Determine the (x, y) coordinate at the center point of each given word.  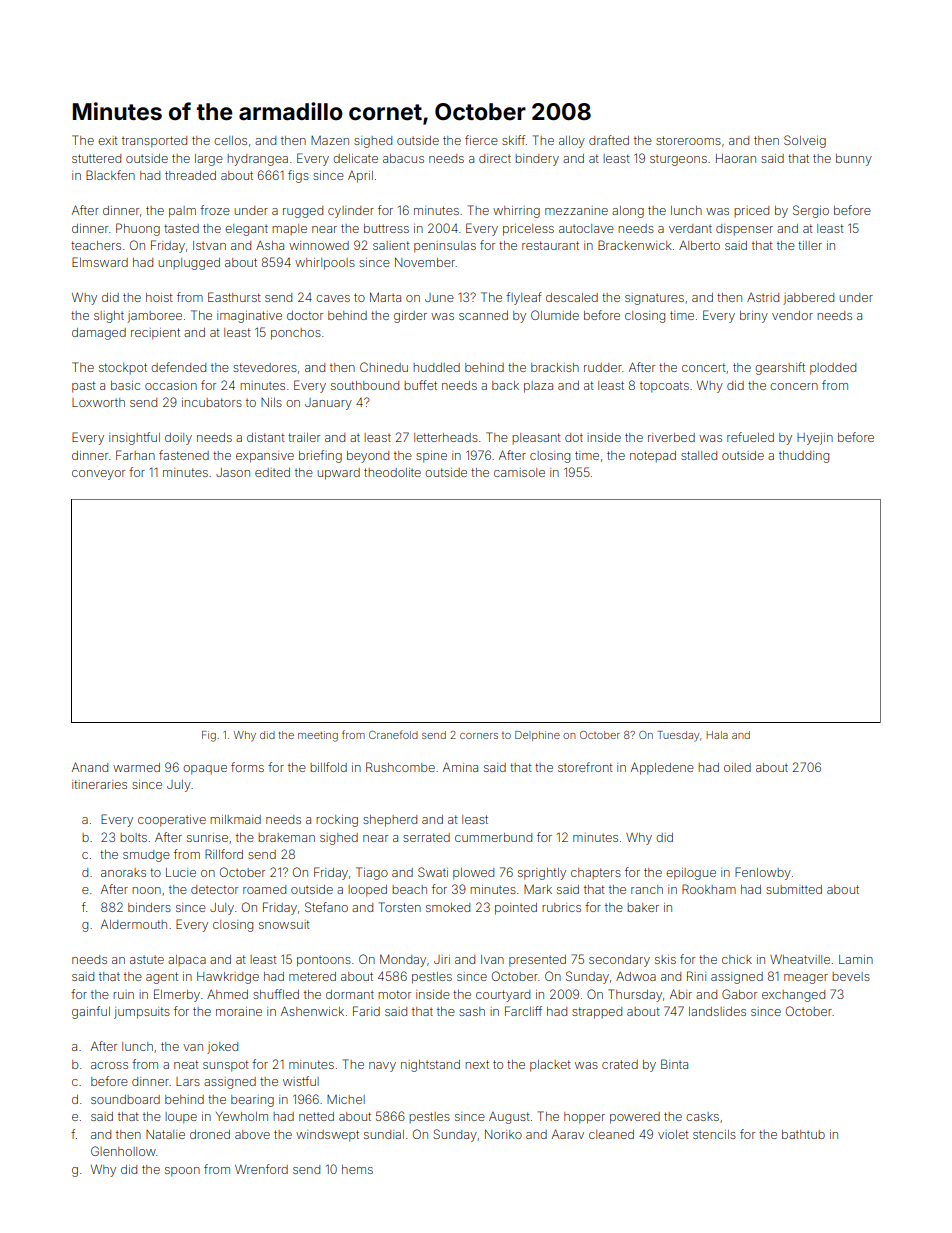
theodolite (392, 472)
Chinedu (384, 367)
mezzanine (576, 210)
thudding (804, 457)
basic (125, 385)
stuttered (96, 158)
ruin (123, 994)
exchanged (793, 996)
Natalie (165, 1134)
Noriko (503, 1134)
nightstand (430, 1066)
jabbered (808, 299)
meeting (318, 736)
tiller (810, 245)
